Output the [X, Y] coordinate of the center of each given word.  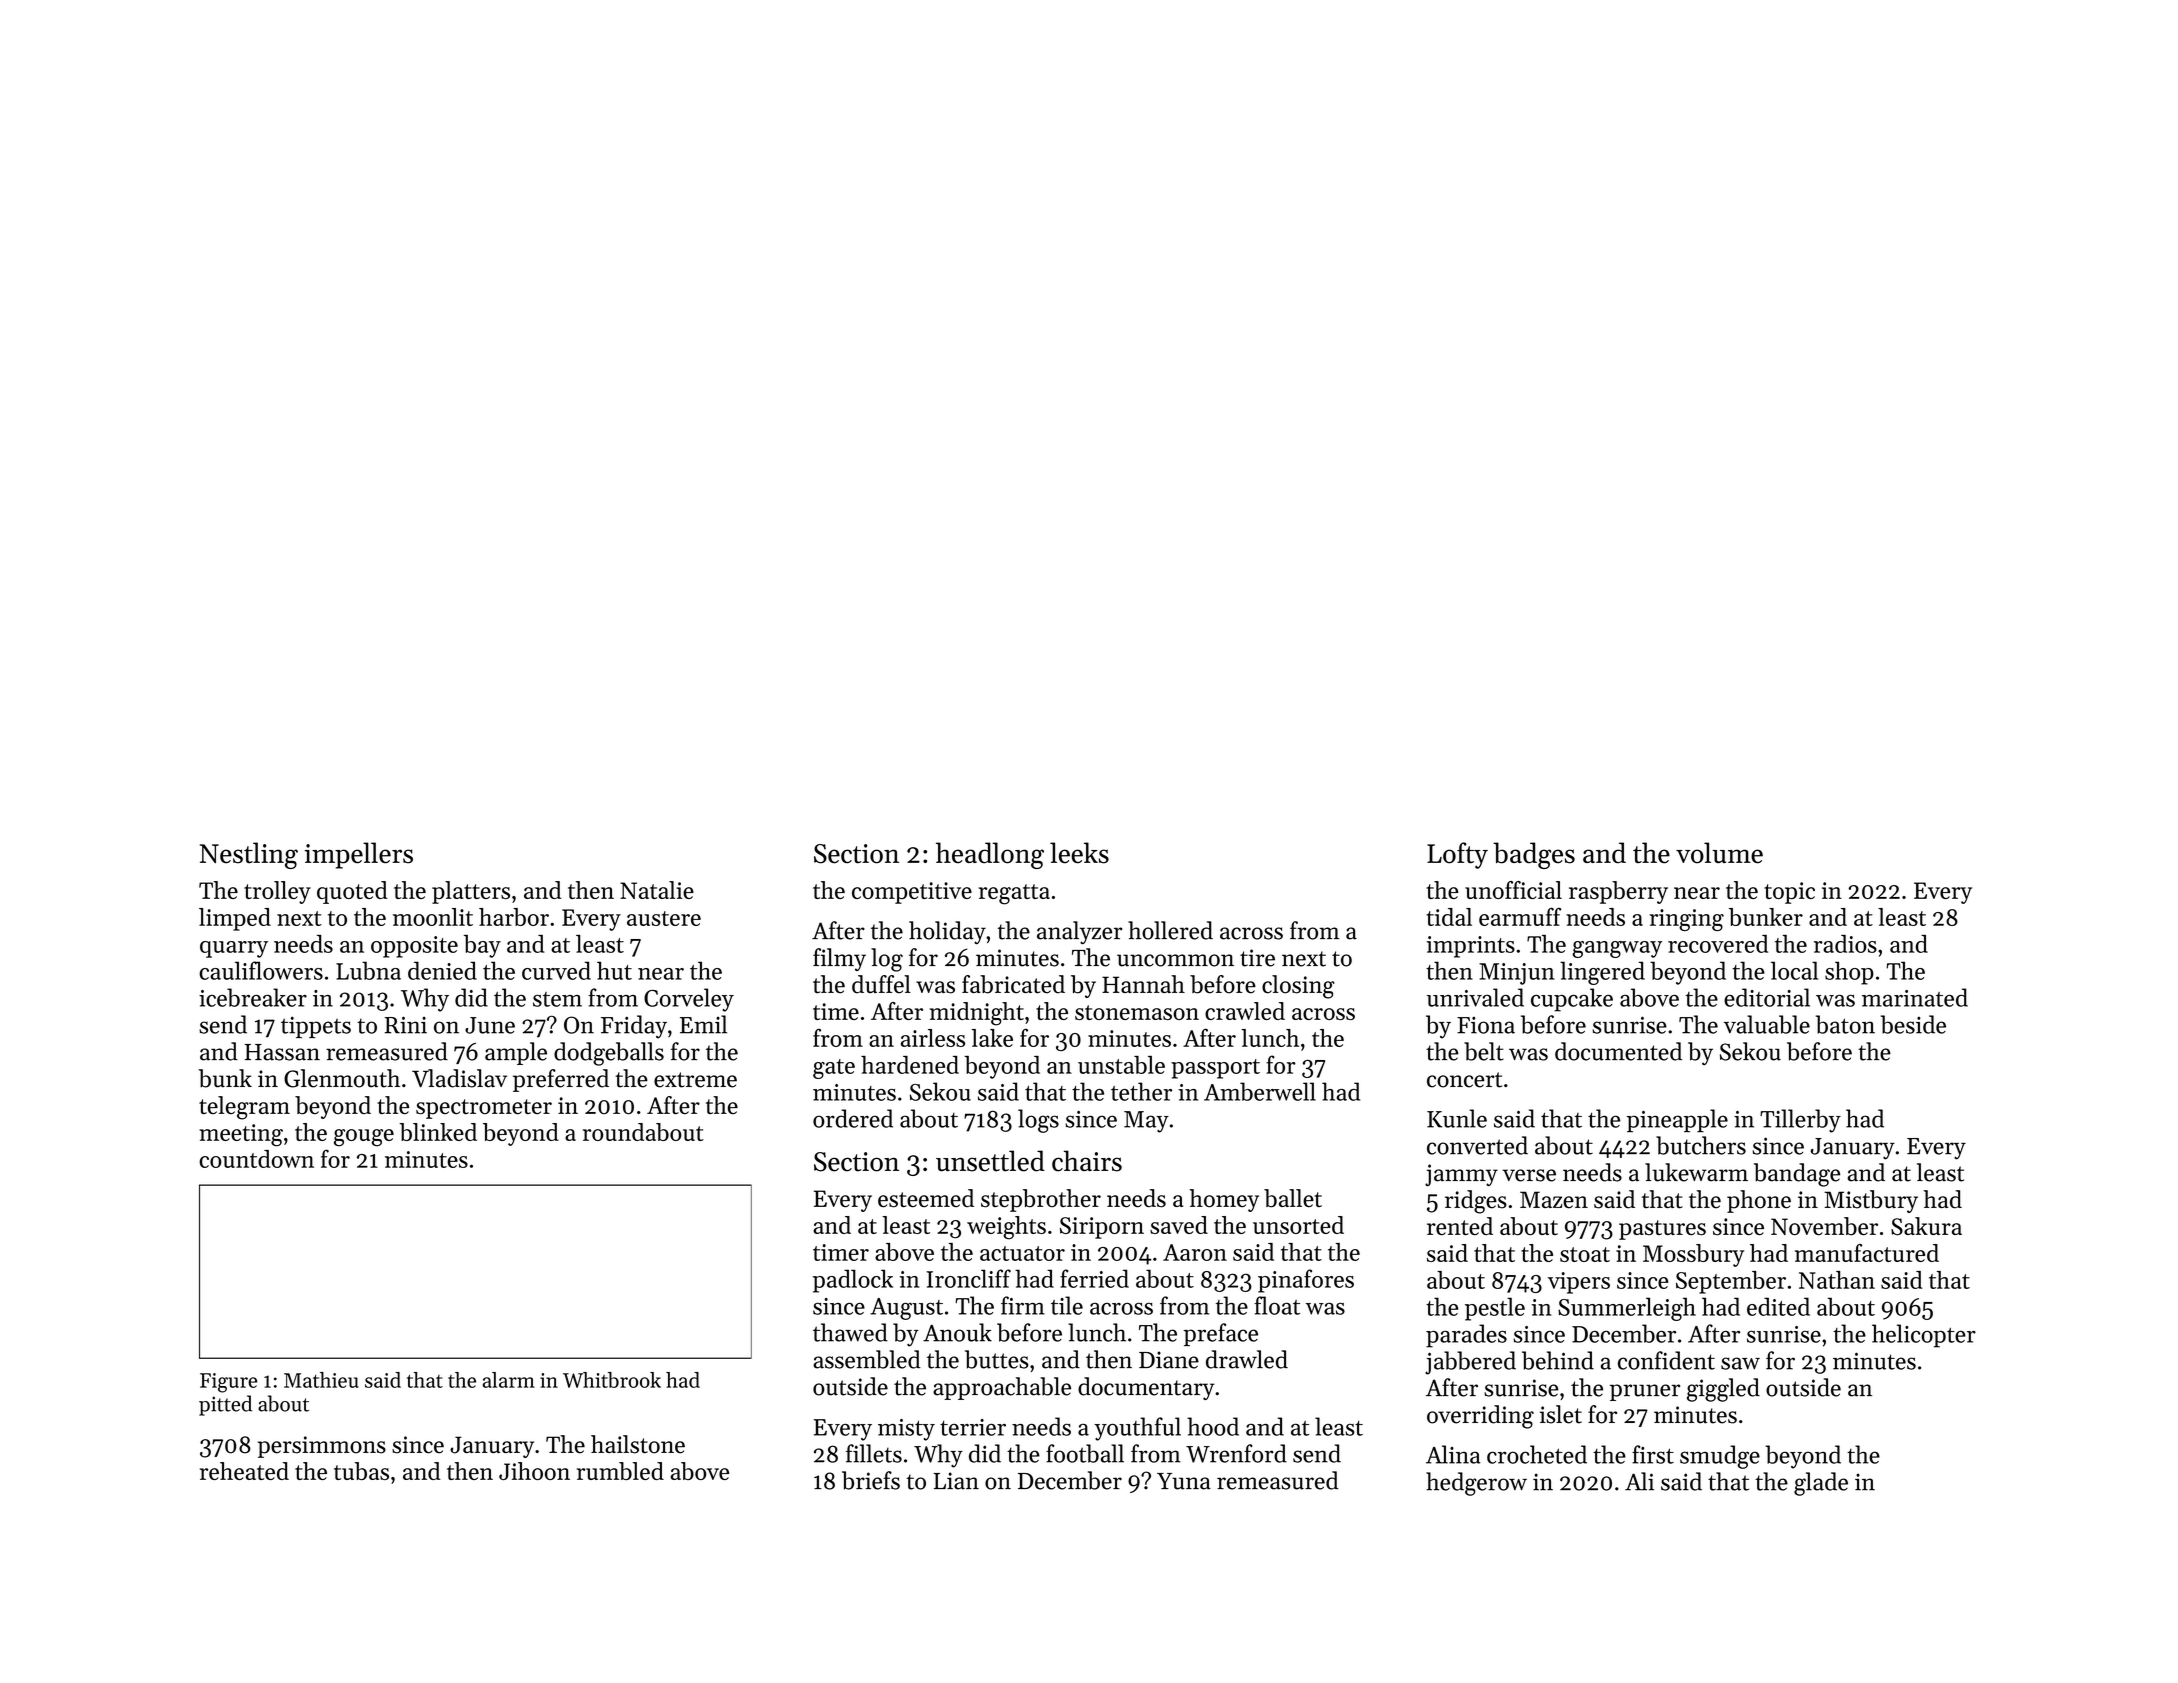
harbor [514, 917]
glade [1821, 1484]
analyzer [1079, 932]
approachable [1002, 1388]
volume [1719, 853]
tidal [1449, 917]
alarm [508, 1380]
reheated [244, 1471]
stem [557, 999]
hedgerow [1476, 1484]
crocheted [1537, 1454]
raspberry [1618, 892]
